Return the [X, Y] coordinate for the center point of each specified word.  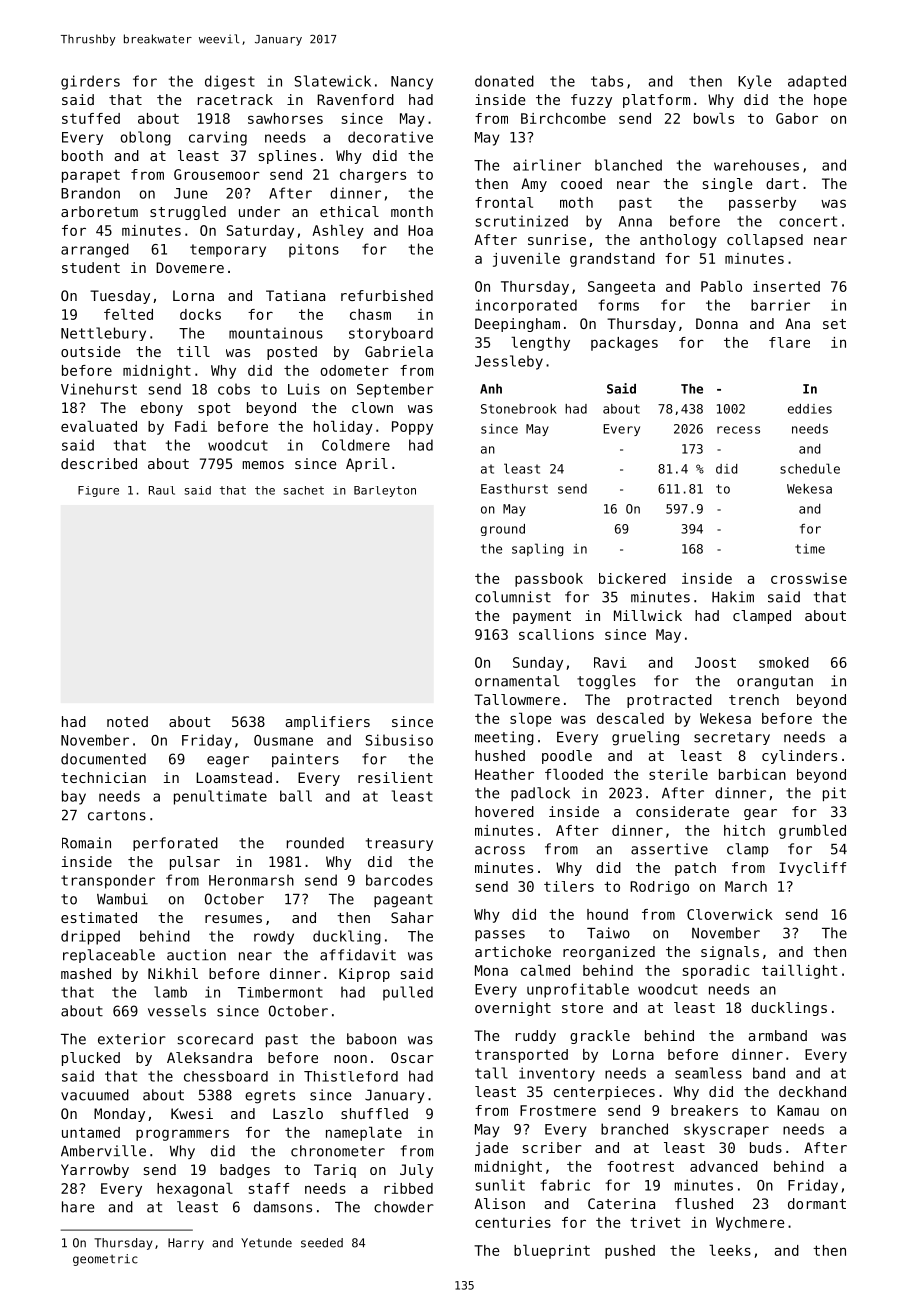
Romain [86, 843]
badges [245, 1171]
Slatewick [333, 81]
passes [500, 935]
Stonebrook [519, 409]
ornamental [517, 681]
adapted [817, 82]
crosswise [809, 578]
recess [738, 430]
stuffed [91, 118]
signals [730, 953]
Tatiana [295, 295]
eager [228, 762]
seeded [322, 1243]
